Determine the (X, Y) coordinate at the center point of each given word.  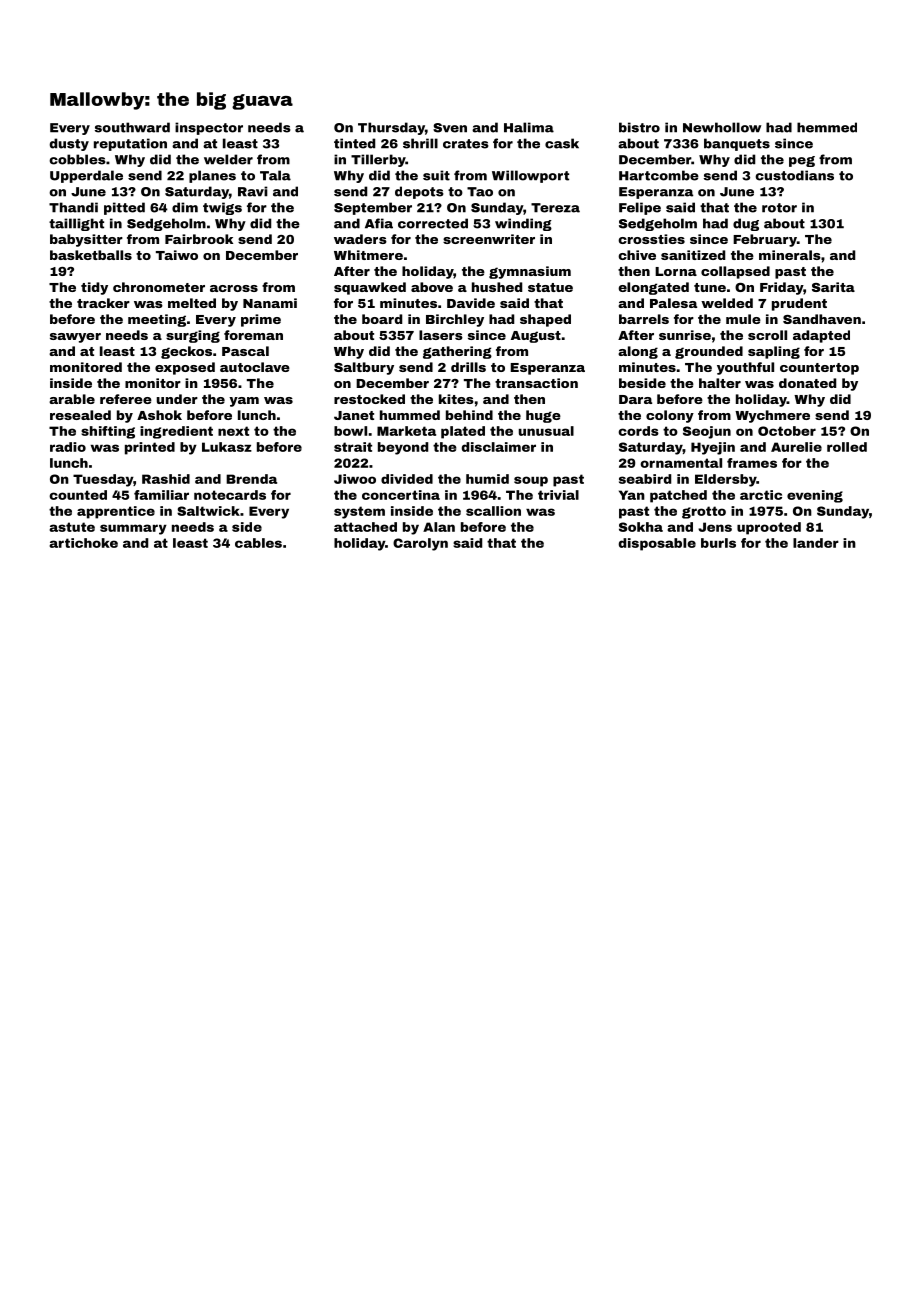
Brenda (251, 479)
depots (419, 192)
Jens (715, 527)
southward (132, 127)
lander (816, 543)
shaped (545, 320)
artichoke (83, 543)
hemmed (827, 127)
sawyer (75, 338)
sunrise (685, 335)
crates (466, 144)
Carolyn (420, 544)
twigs (222, 208)
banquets (737, 144)
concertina (401, 495)
